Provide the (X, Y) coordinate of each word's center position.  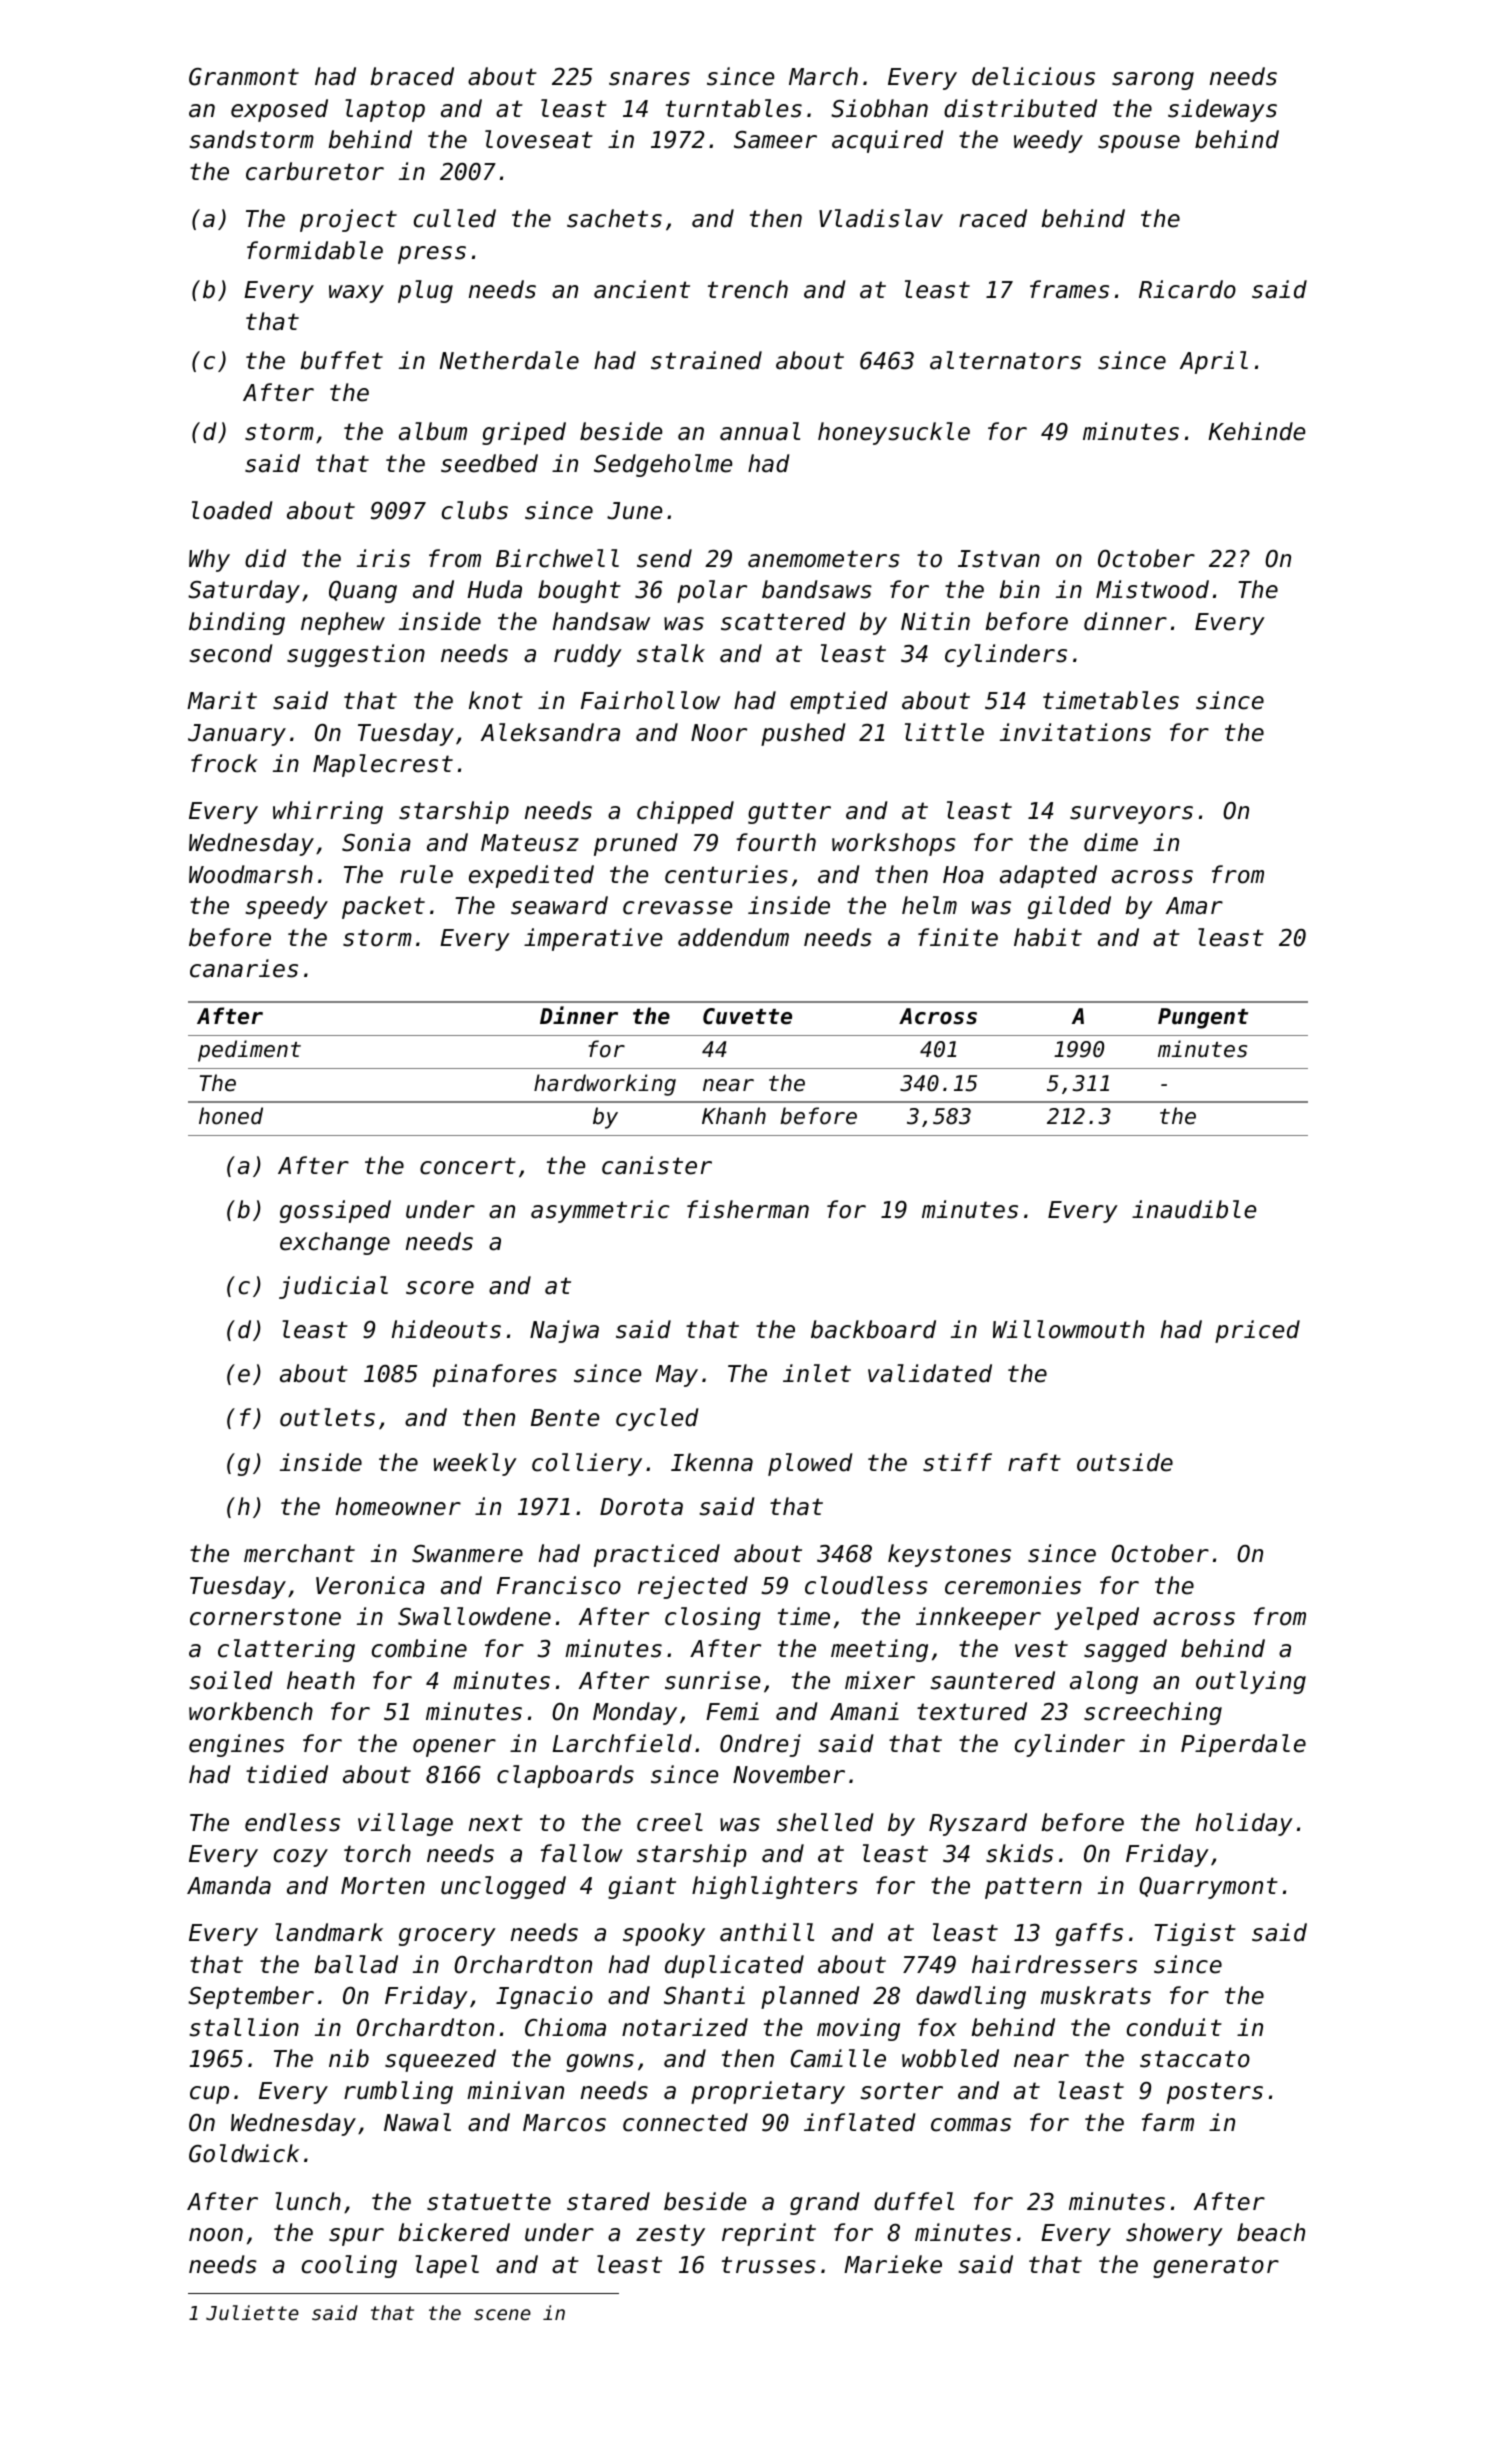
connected (685, 2122)
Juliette (252, 2312)
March (823, 76)
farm (1168, 2122)
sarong (1153, 81)
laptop (385, 110)
